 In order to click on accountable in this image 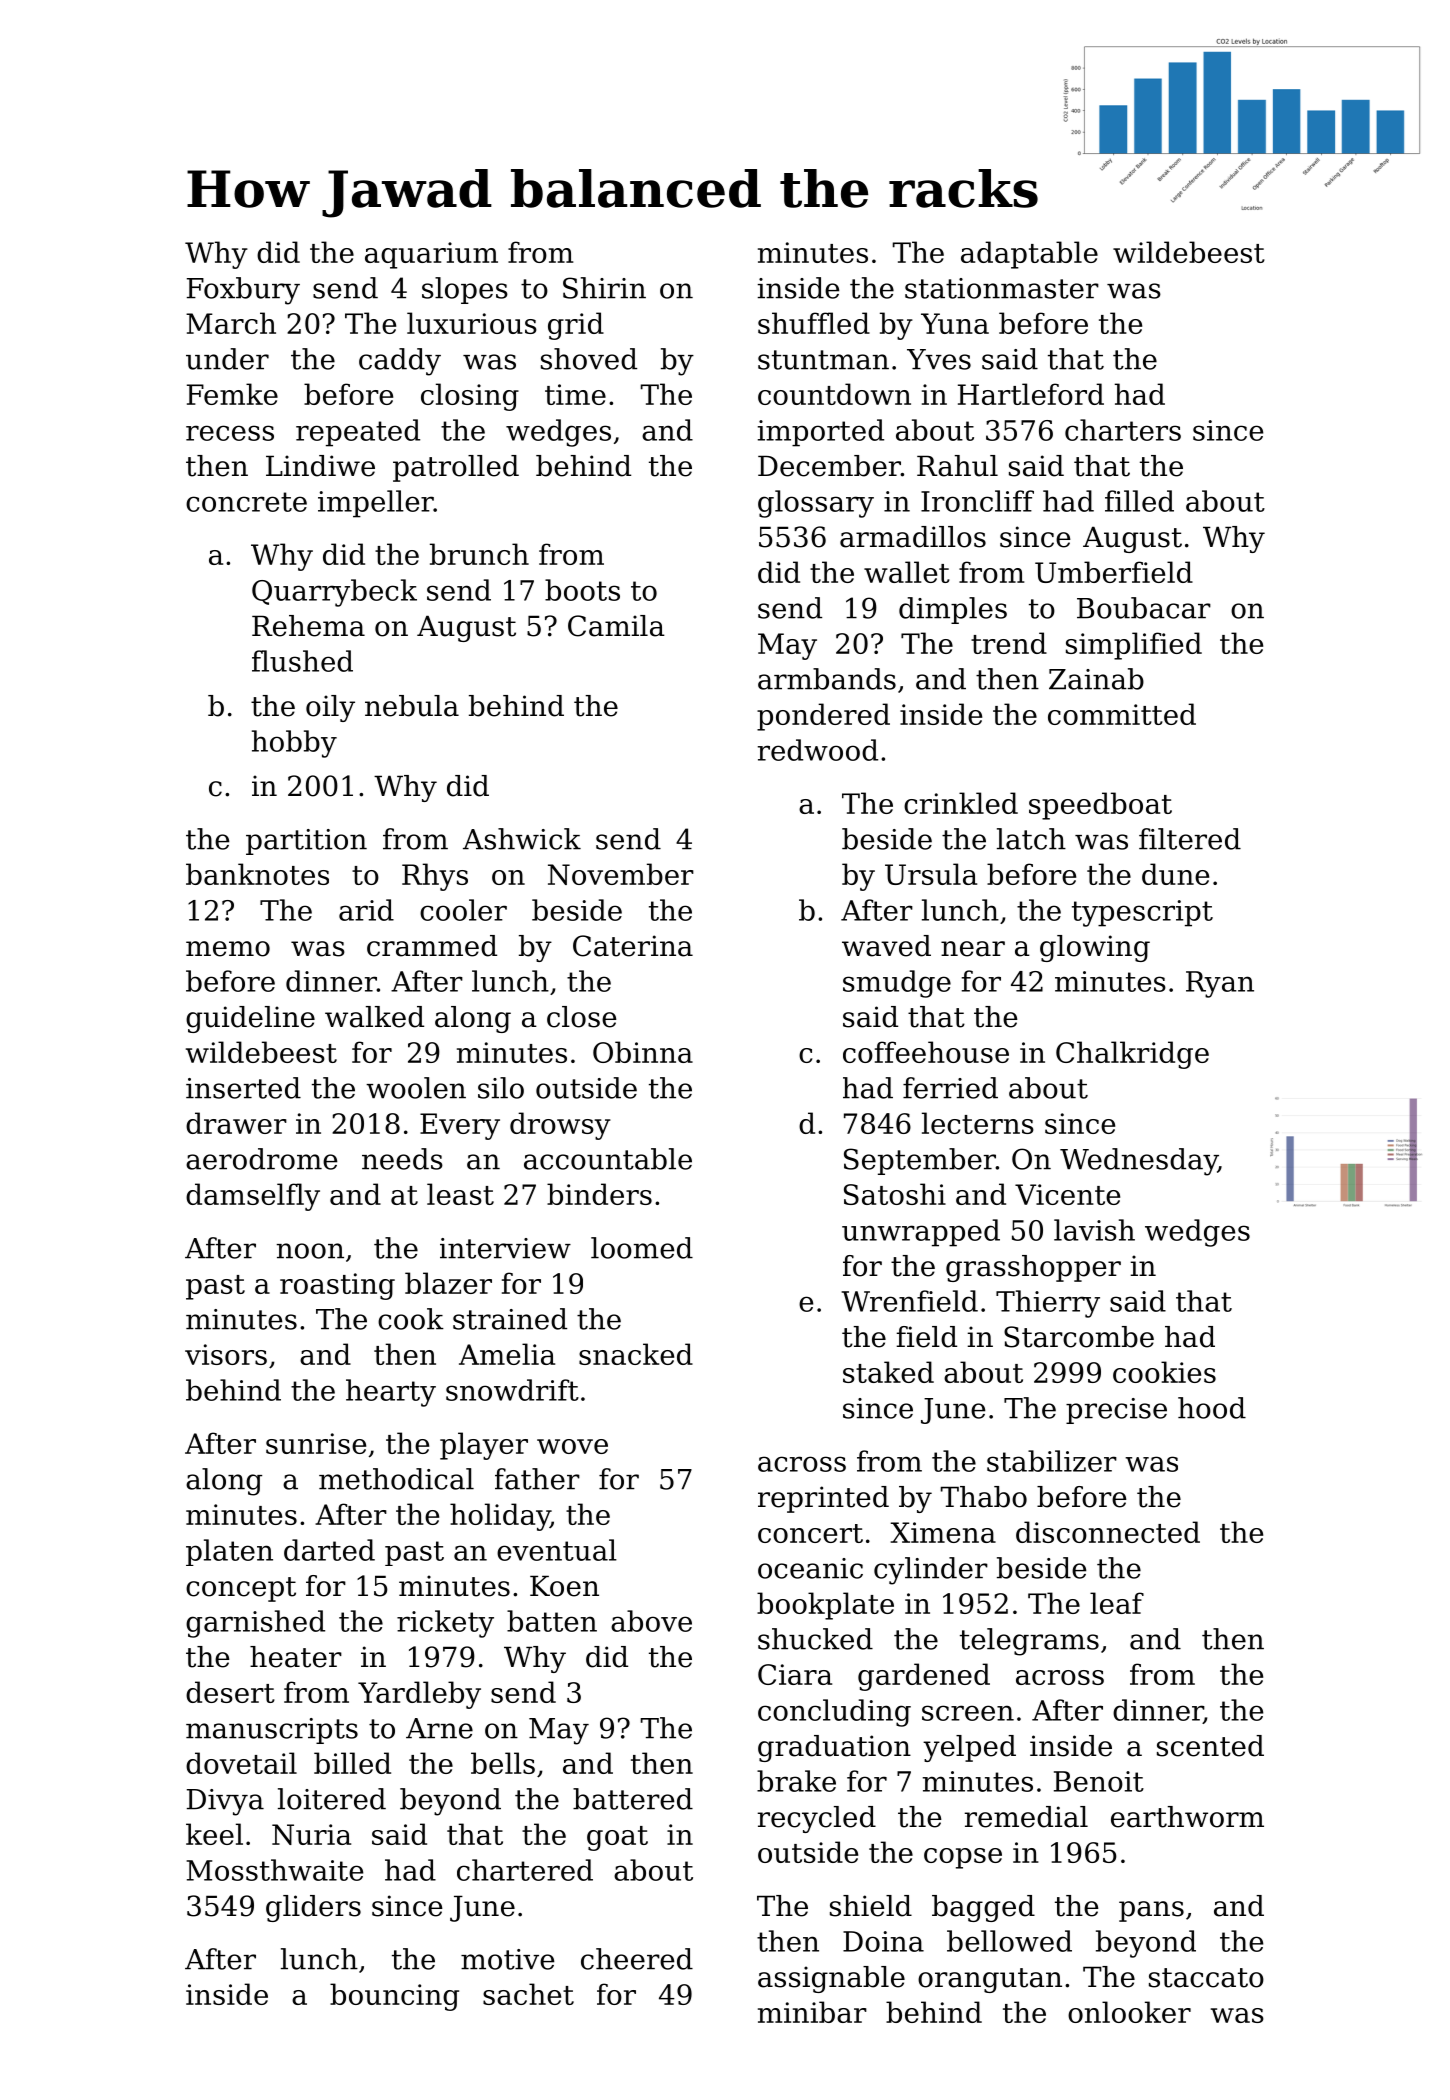, I will do `click(608, 1159)`.
